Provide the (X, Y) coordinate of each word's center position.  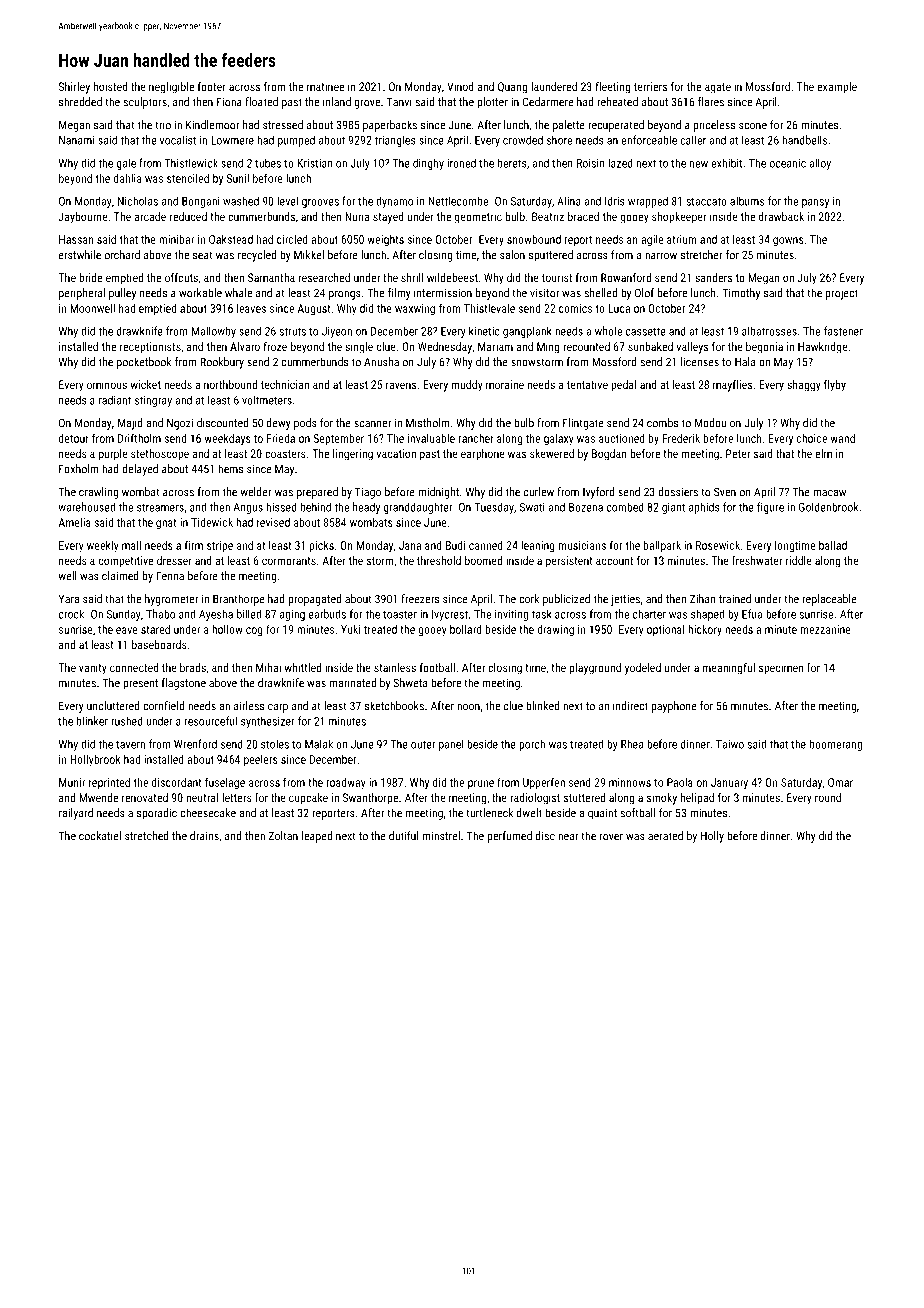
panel (451, 745)
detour (74, 438)
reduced (188, 216)
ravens (401, 385)
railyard (76, 814)
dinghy (428, 164)
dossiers (678, 492)
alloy (820, 164)
